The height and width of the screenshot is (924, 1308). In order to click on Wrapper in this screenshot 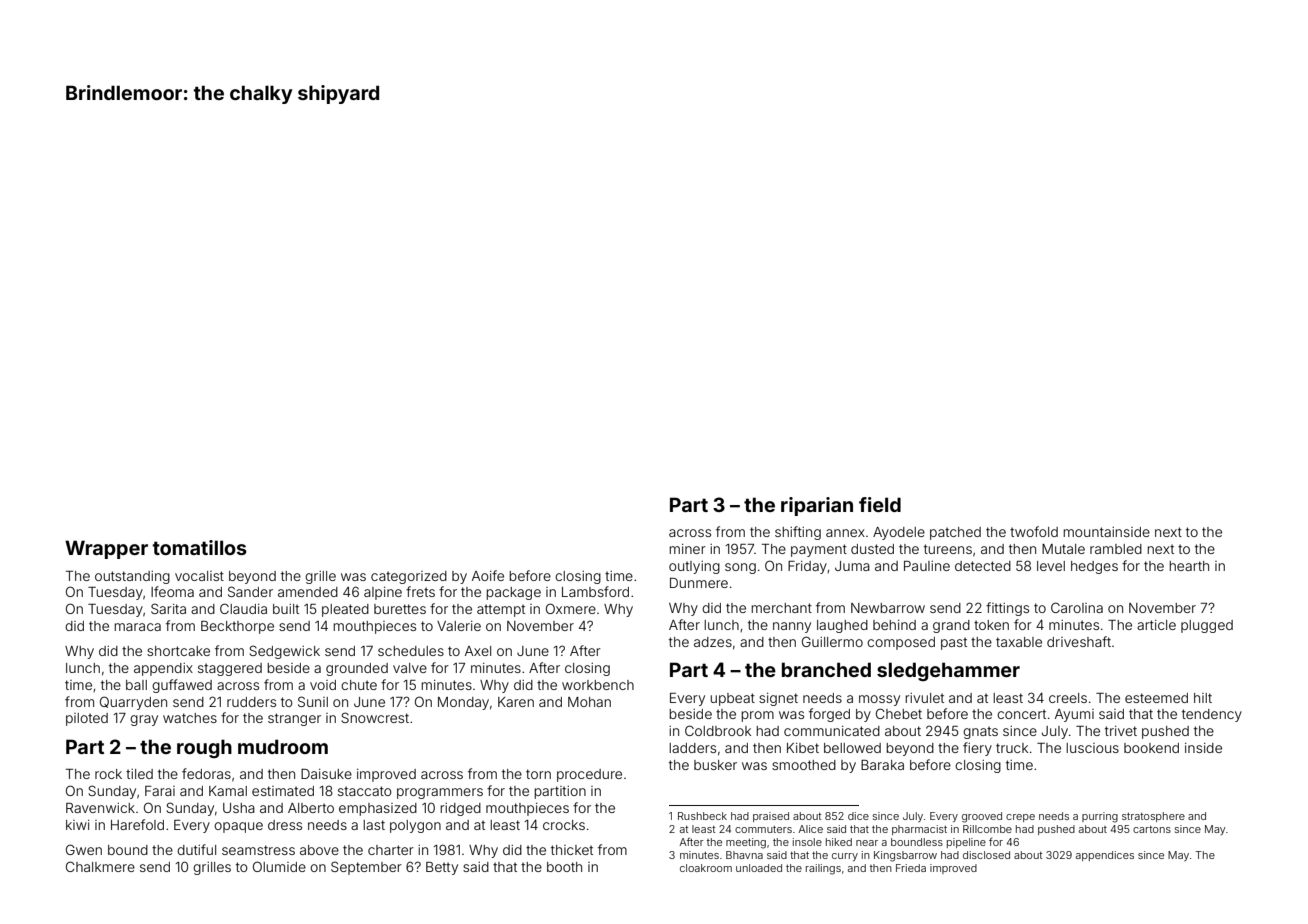, I will do `click(106, 549)`.
